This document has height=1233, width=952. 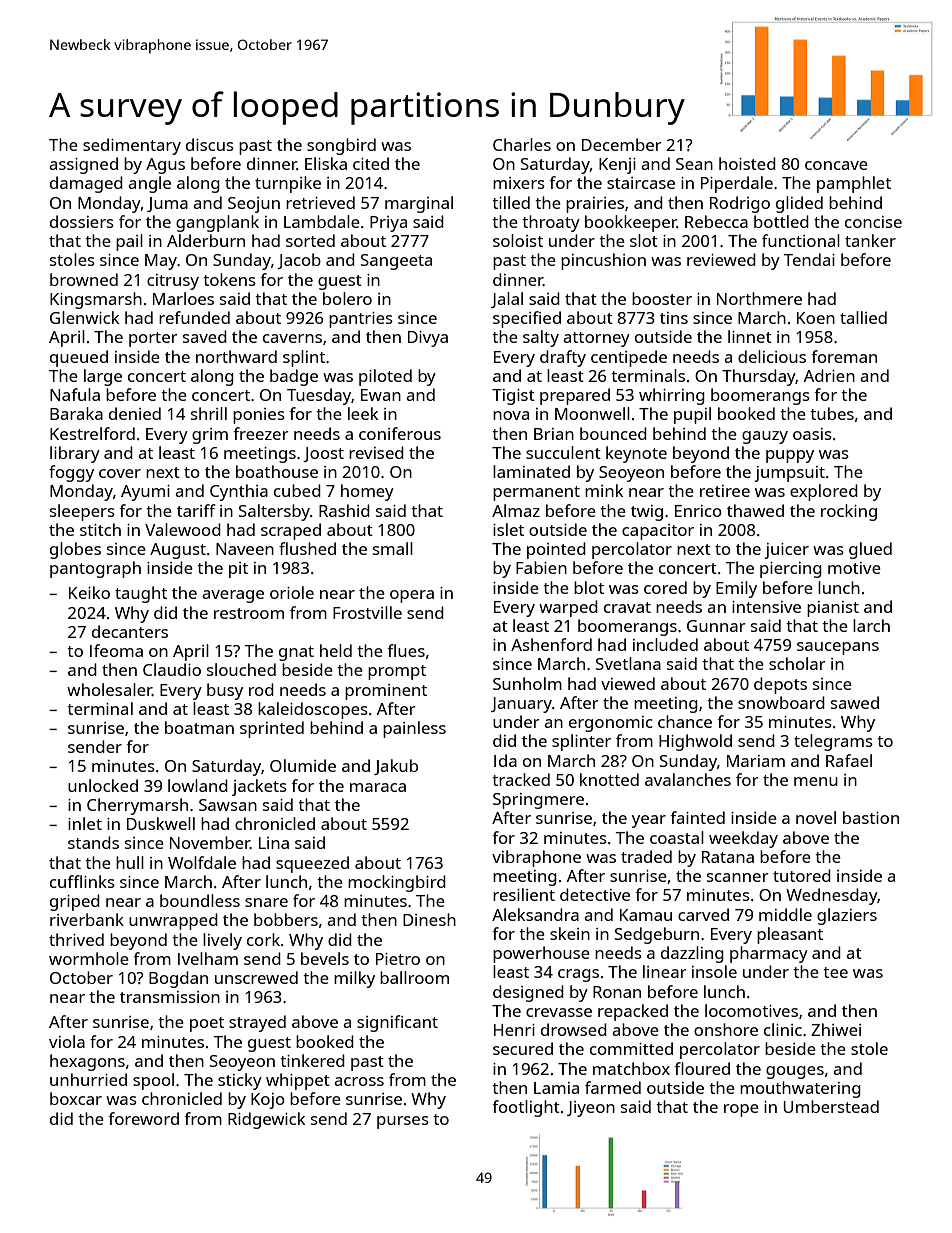 What do you see at coordinates (524, 894) in the document?
I see `resilient` at bounding box center [524, 894].
